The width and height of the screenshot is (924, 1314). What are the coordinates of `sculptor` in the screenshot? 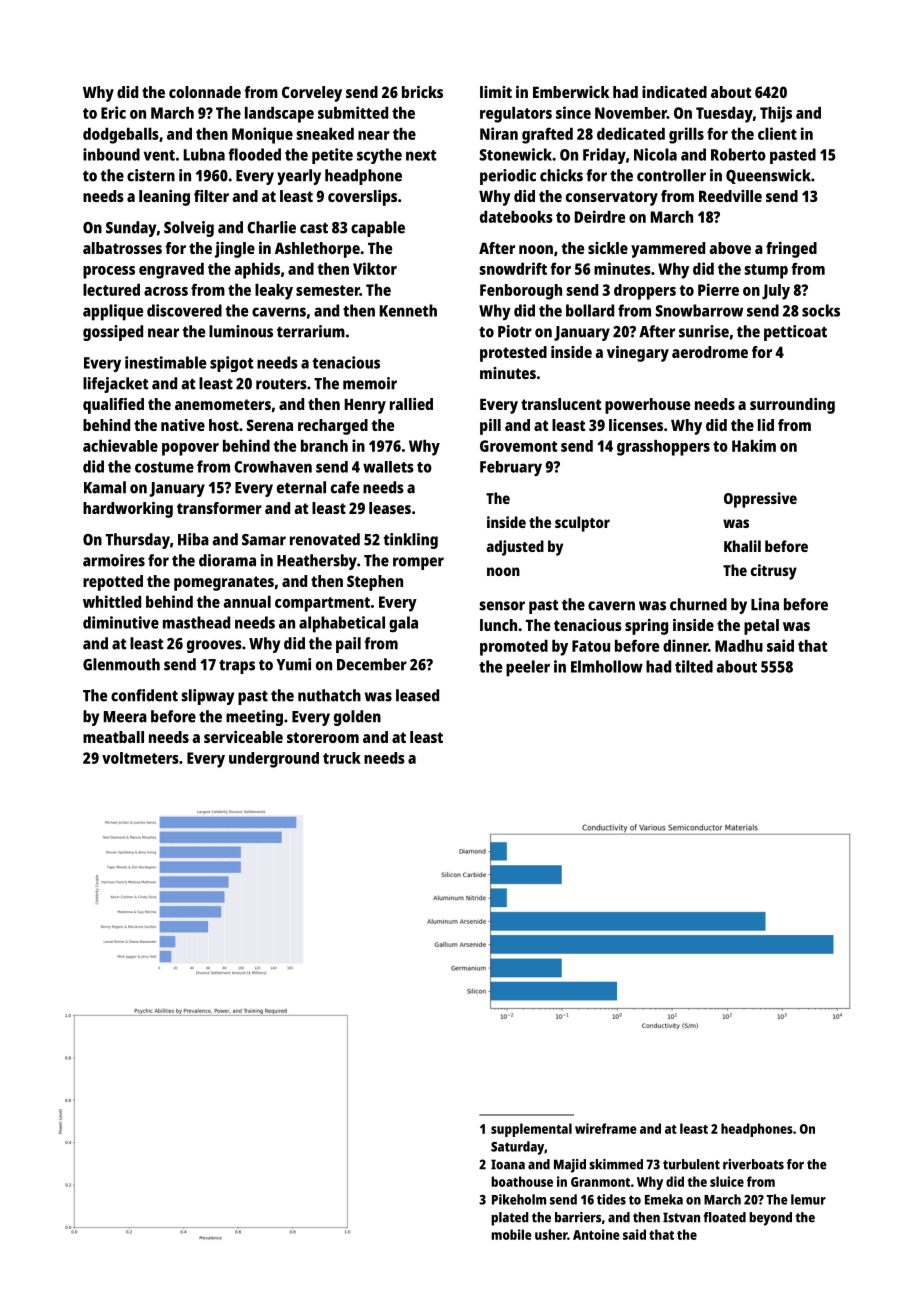 It's located at (582, 524).
